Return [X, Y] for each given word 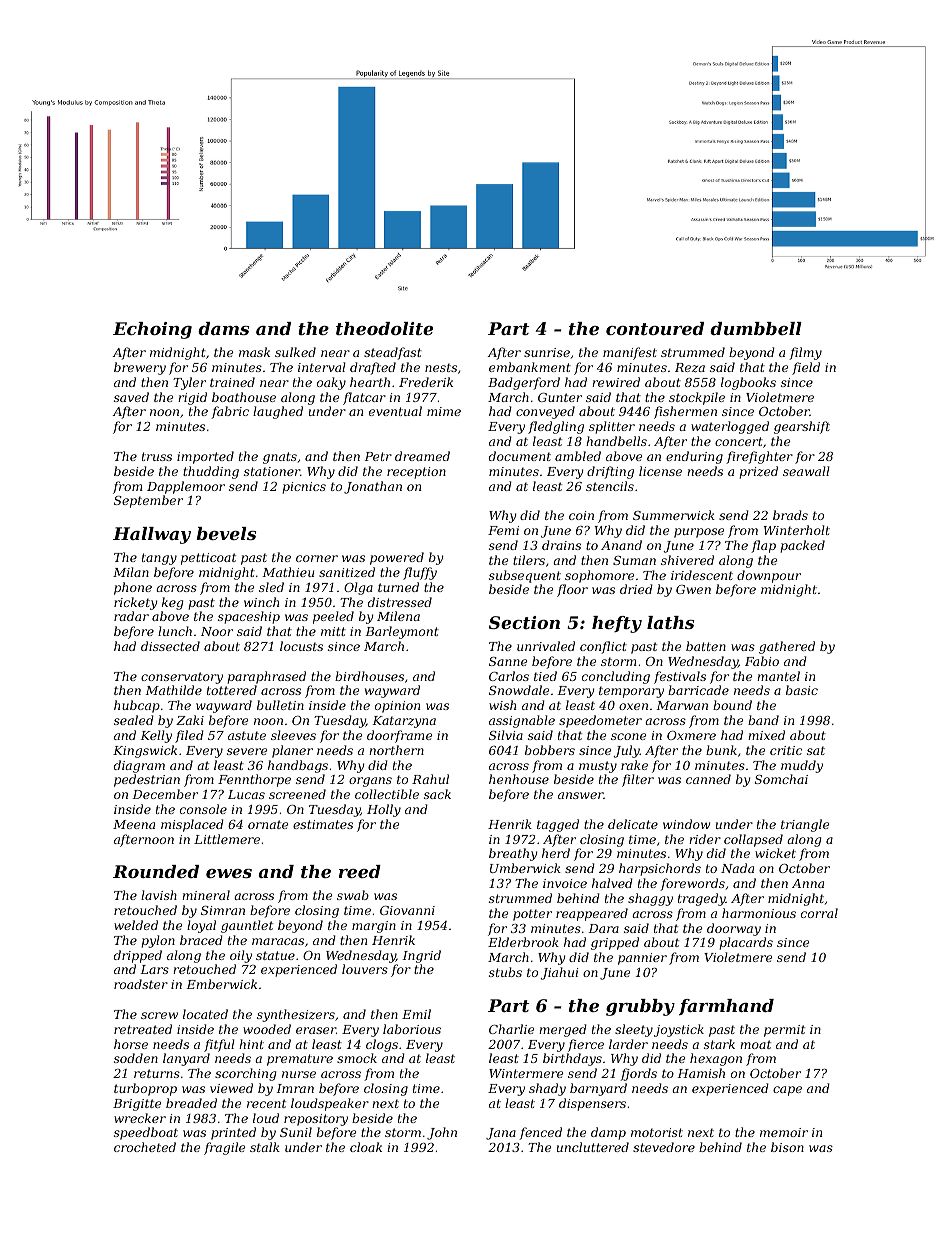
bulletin [280, 705]
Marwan [682, 705]
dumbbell [756, 328]
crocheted [145, 1147]
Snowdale [519, 690]
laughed [278, 412]
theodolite [384, 328]
